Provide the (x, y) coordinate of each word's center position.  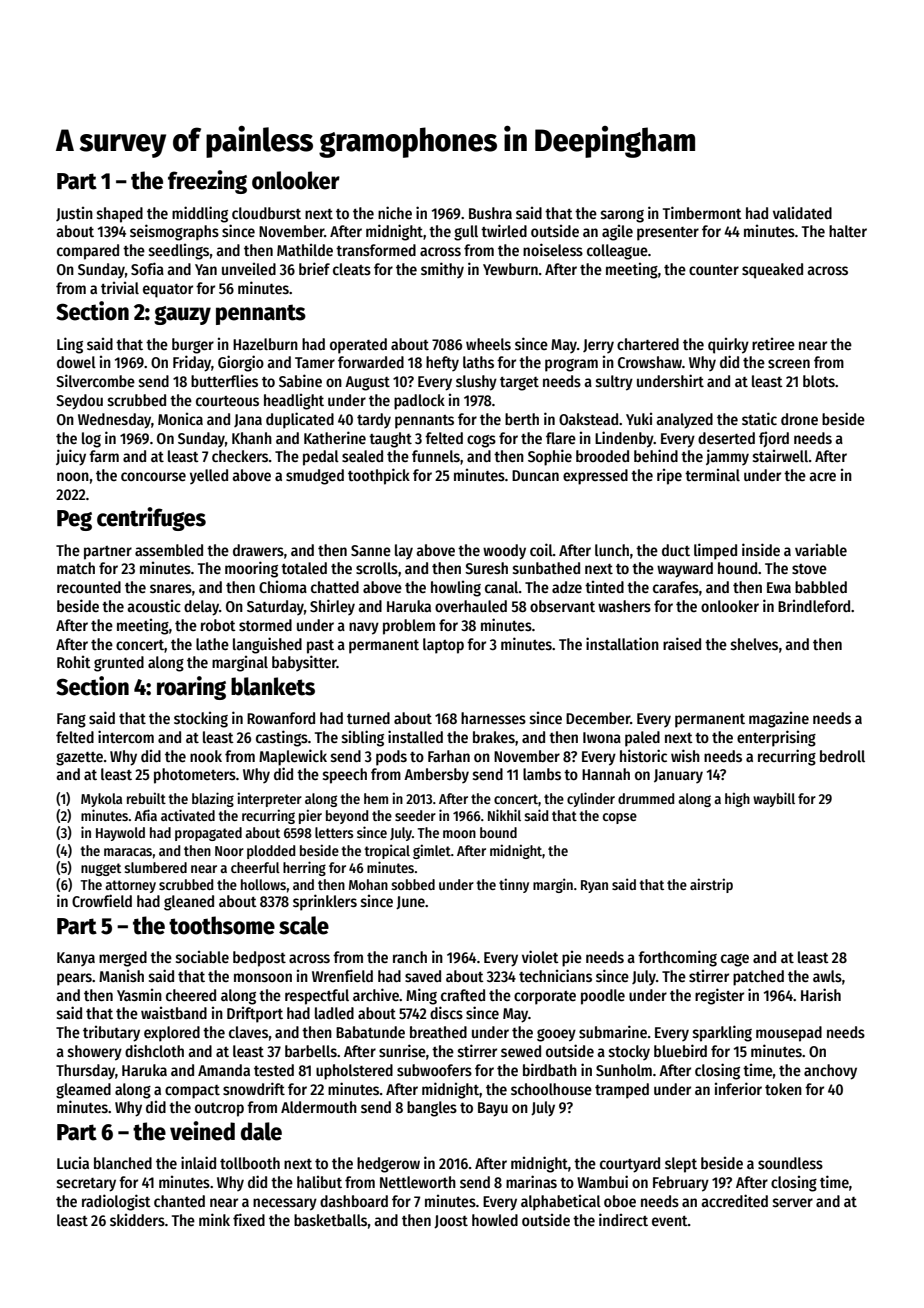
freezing (207, 182)
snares (171, 589)
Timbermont (702, 213)
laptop (443, 646)
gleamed (83, 1091)
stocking (201, 720)
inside (761, 550)
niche (395, 212)
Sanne (371, 550)
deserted (726, 438)
